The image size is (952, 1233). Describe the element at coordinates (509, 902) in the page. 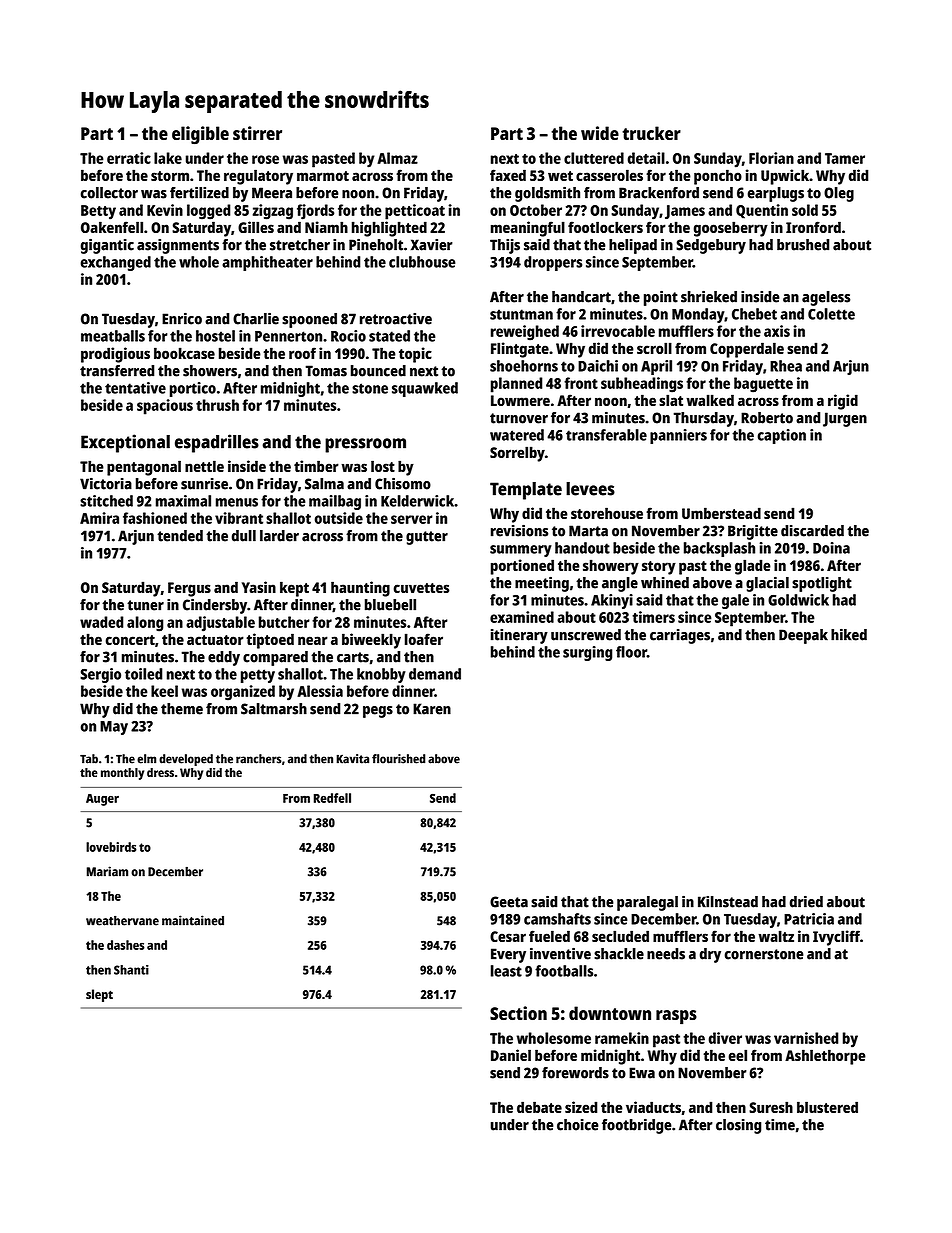

I see `Geeta` at that location.
